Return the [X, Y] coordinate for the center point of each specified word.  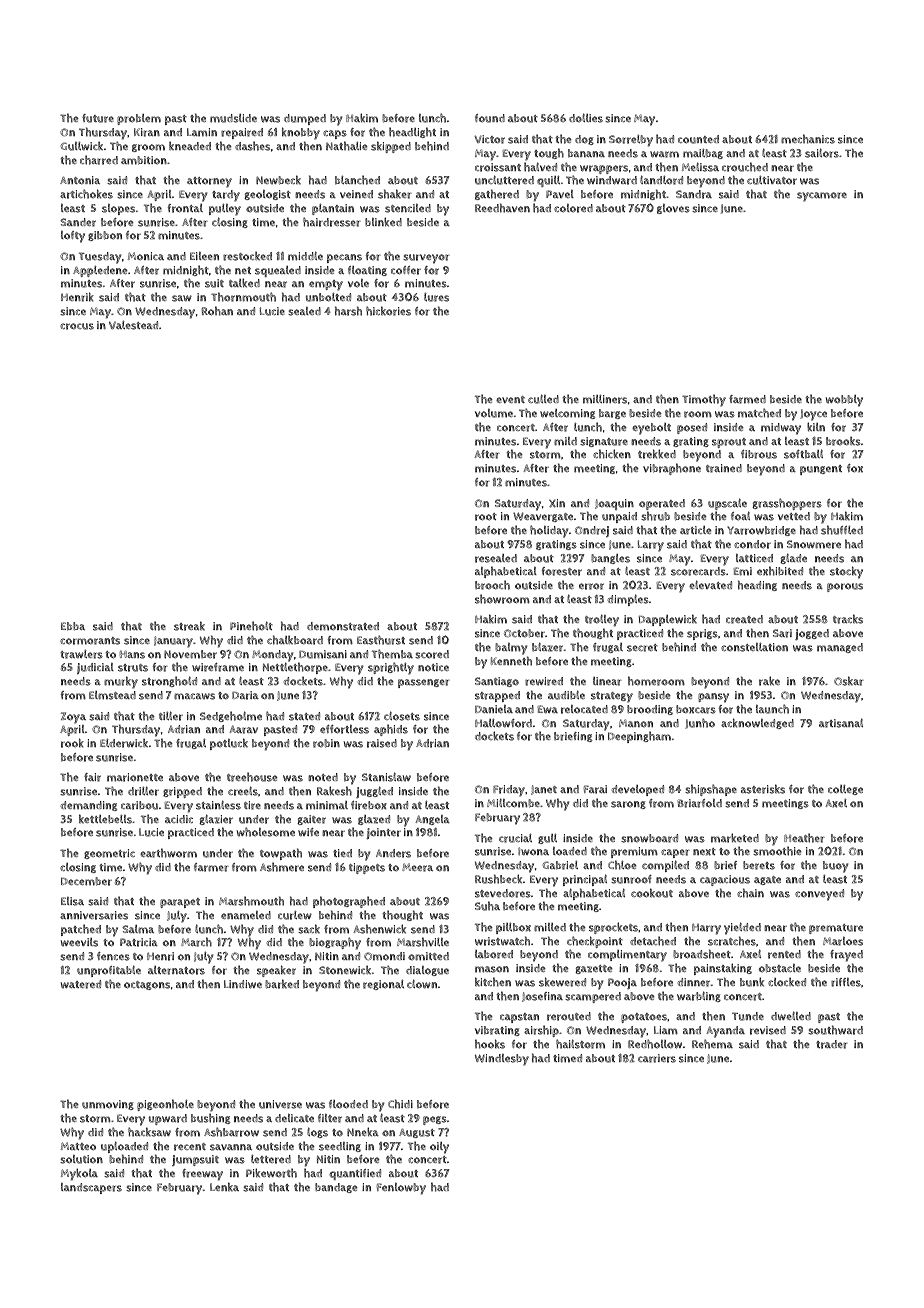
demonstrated [343, 626]
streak [189, 626]
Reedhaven [502, 208]
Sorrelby [631, 141]
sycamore [822, 197]
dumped [305, 119]
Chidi [400, 1104]
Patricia [139, 942]
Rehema [712, 1044]
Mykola [79, 1174]
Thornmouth [243, 297]
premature [836, 929]
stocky [846, 572]
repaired [242, 133]
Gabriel [560, 865]
